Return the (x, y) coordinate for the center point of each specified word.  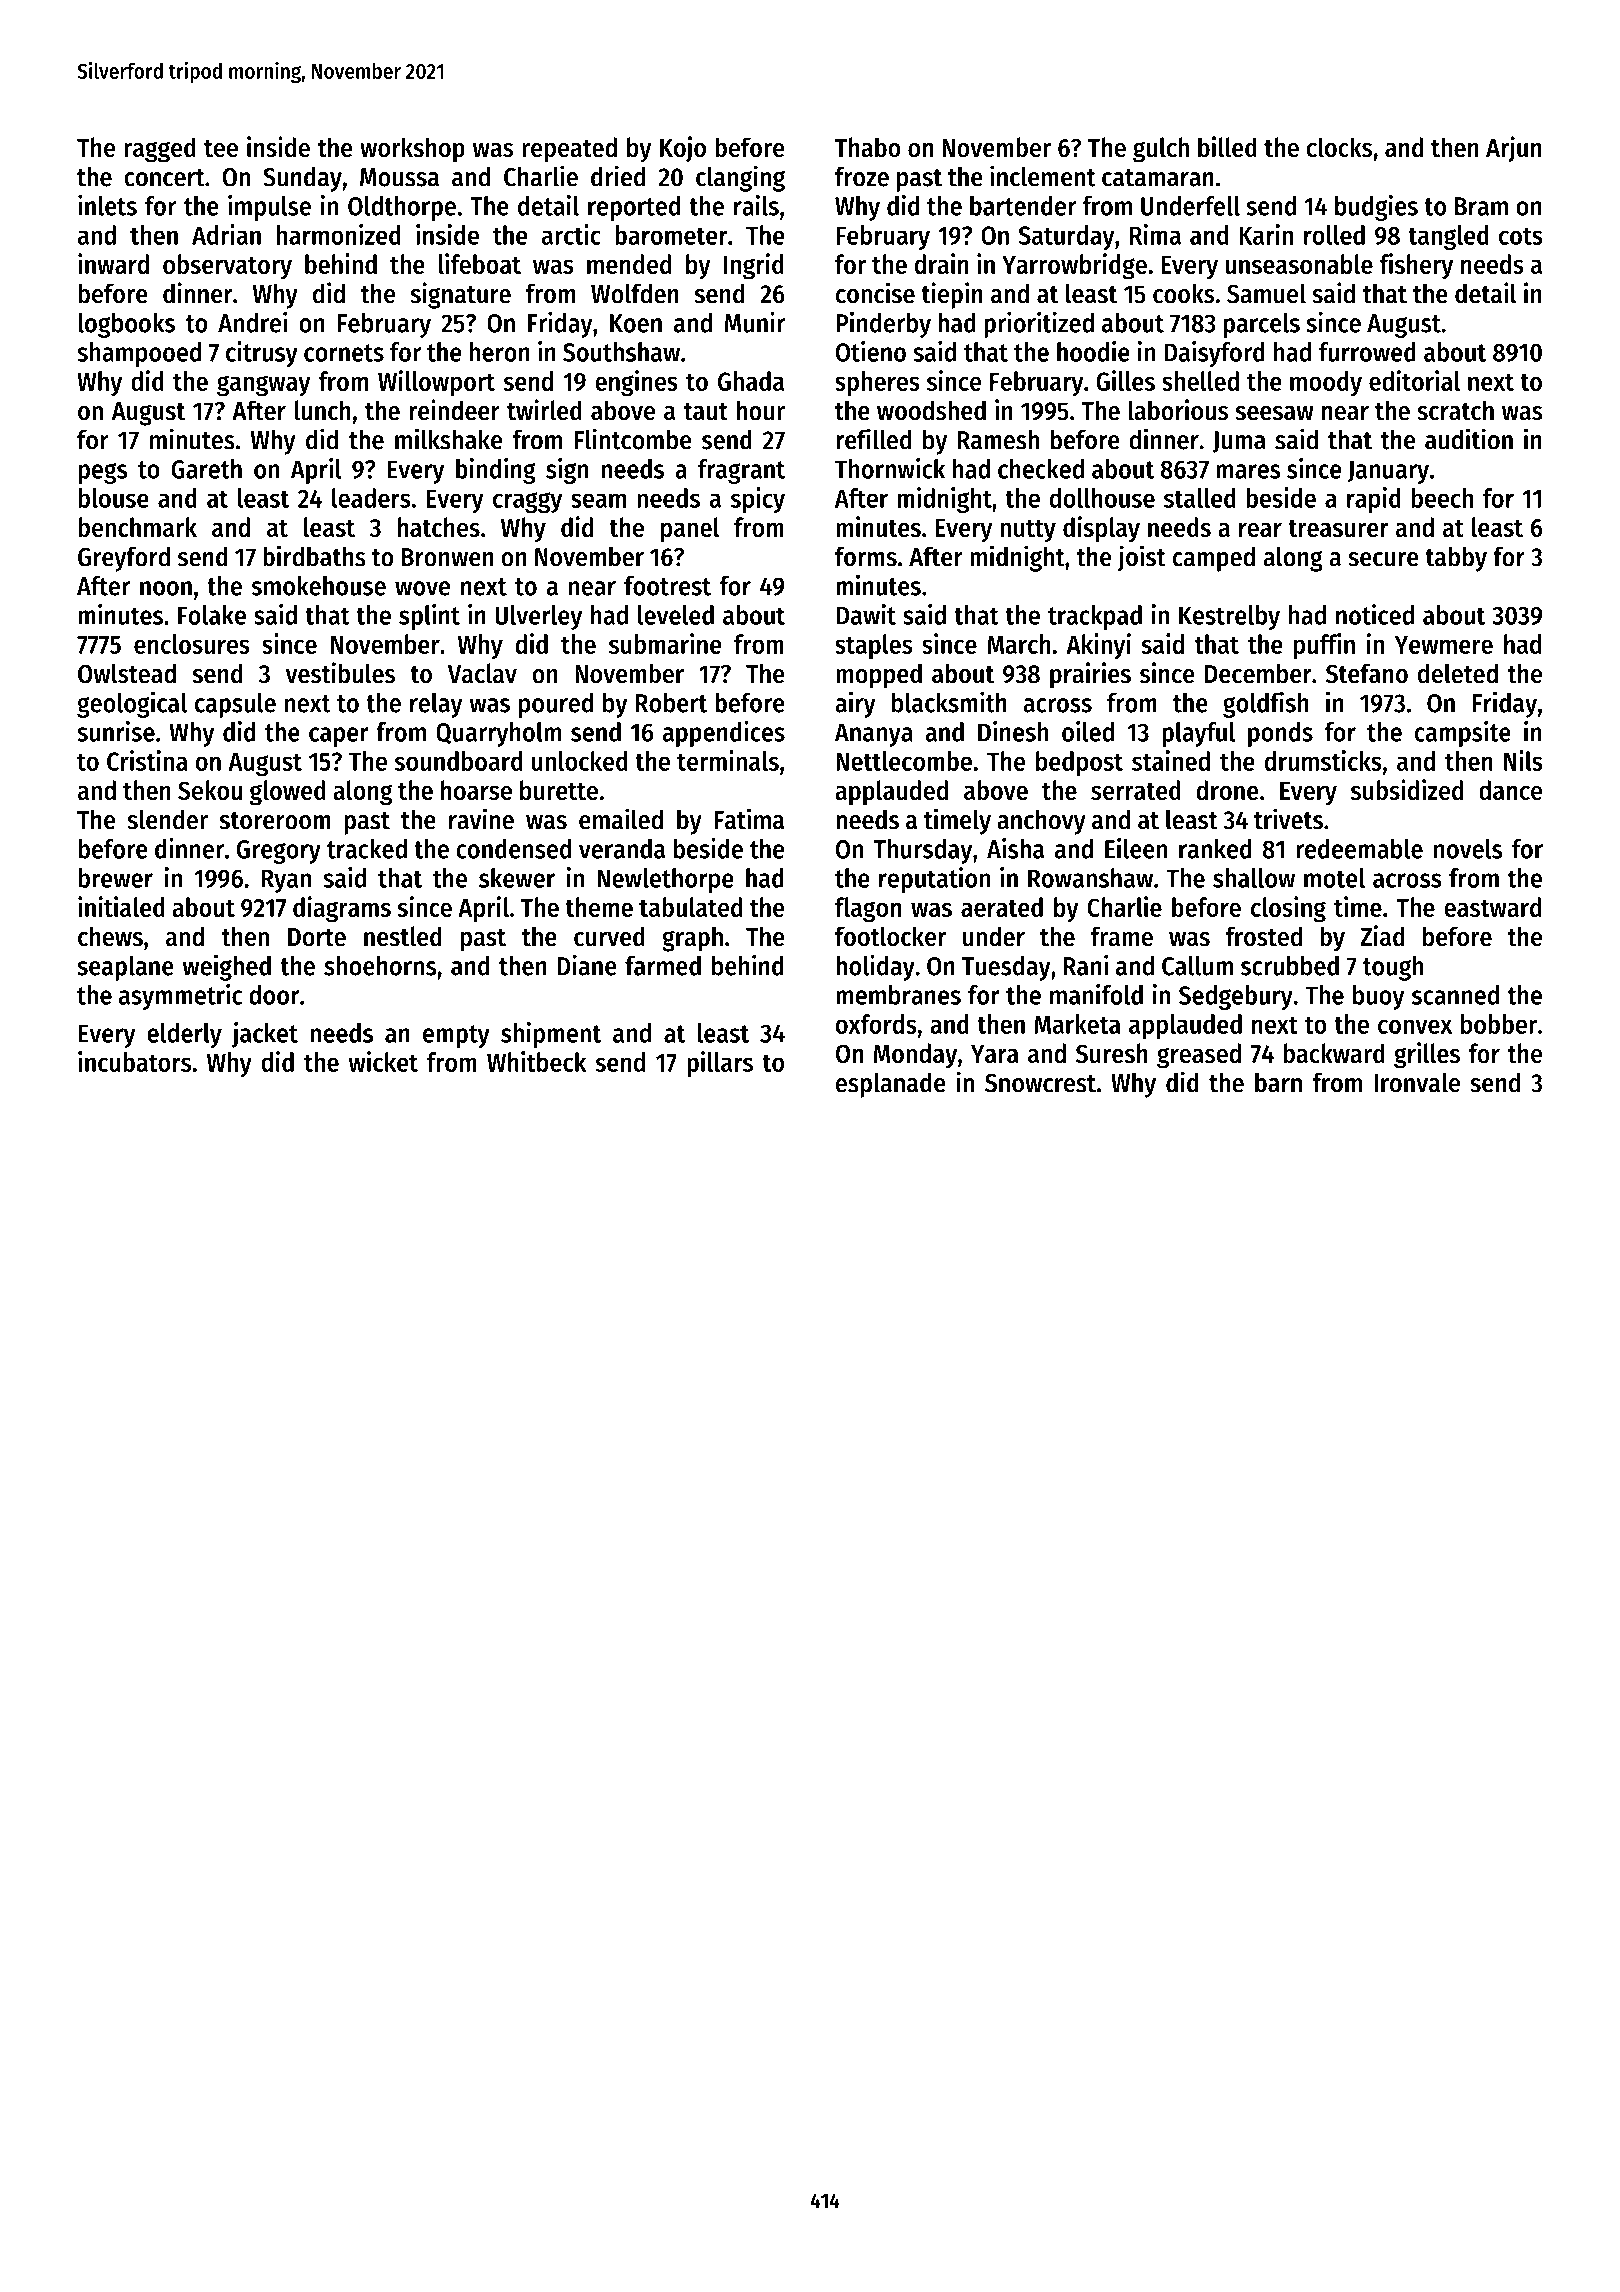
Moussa (399, 177)
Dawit (866, 614)
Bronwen (448, 557)
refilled (873, 439)
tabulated (690, 907)
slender (167, 819)
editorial (1414, 380)
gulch (1161, 150)
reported (634, 208)
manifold (1096, 994)
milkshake (448, 439)
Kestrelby (1229, 617)
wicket (383, 1061)
